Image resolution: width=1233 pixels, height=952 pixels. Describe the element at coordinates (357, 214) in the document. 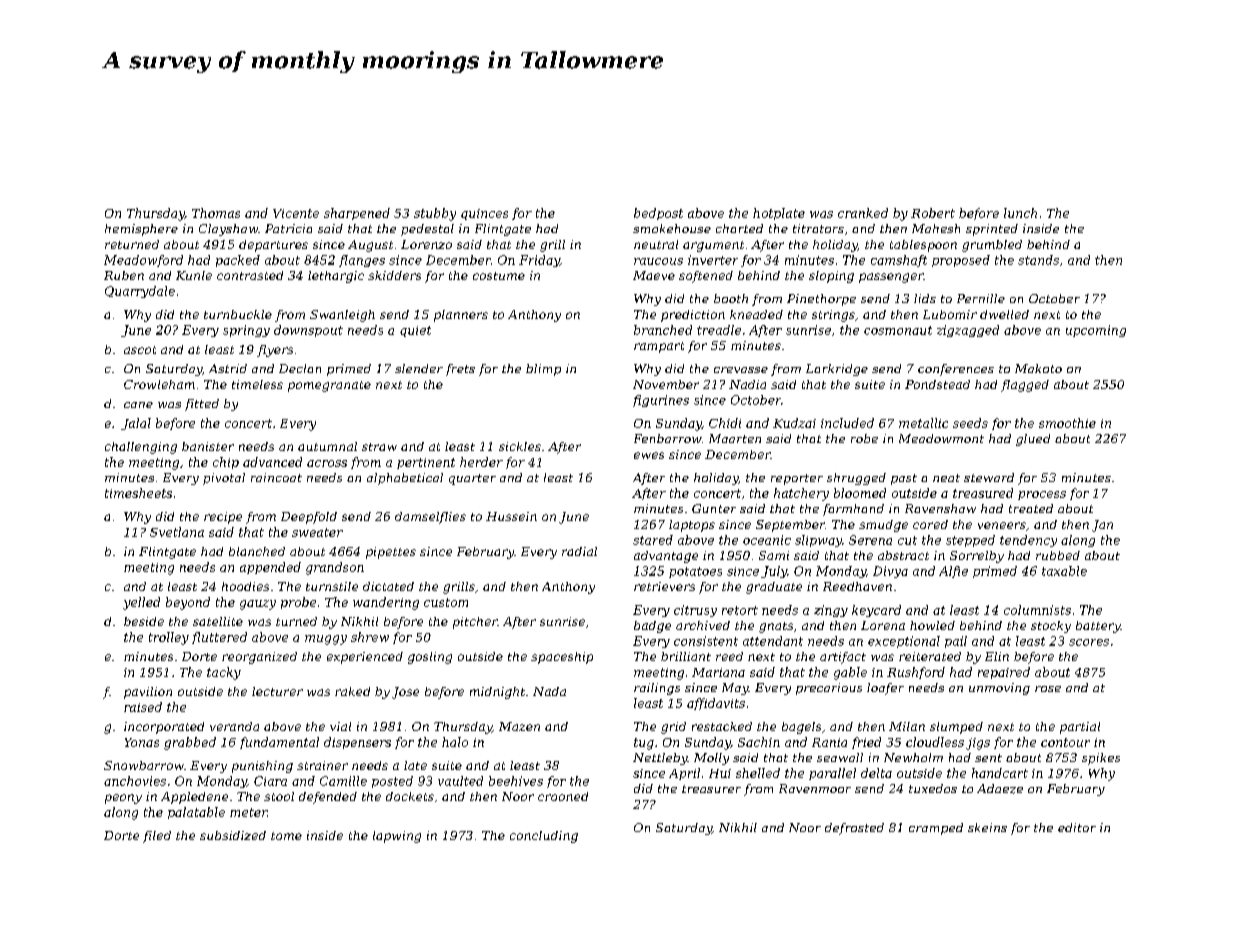

I see `sharpened` at that location.
